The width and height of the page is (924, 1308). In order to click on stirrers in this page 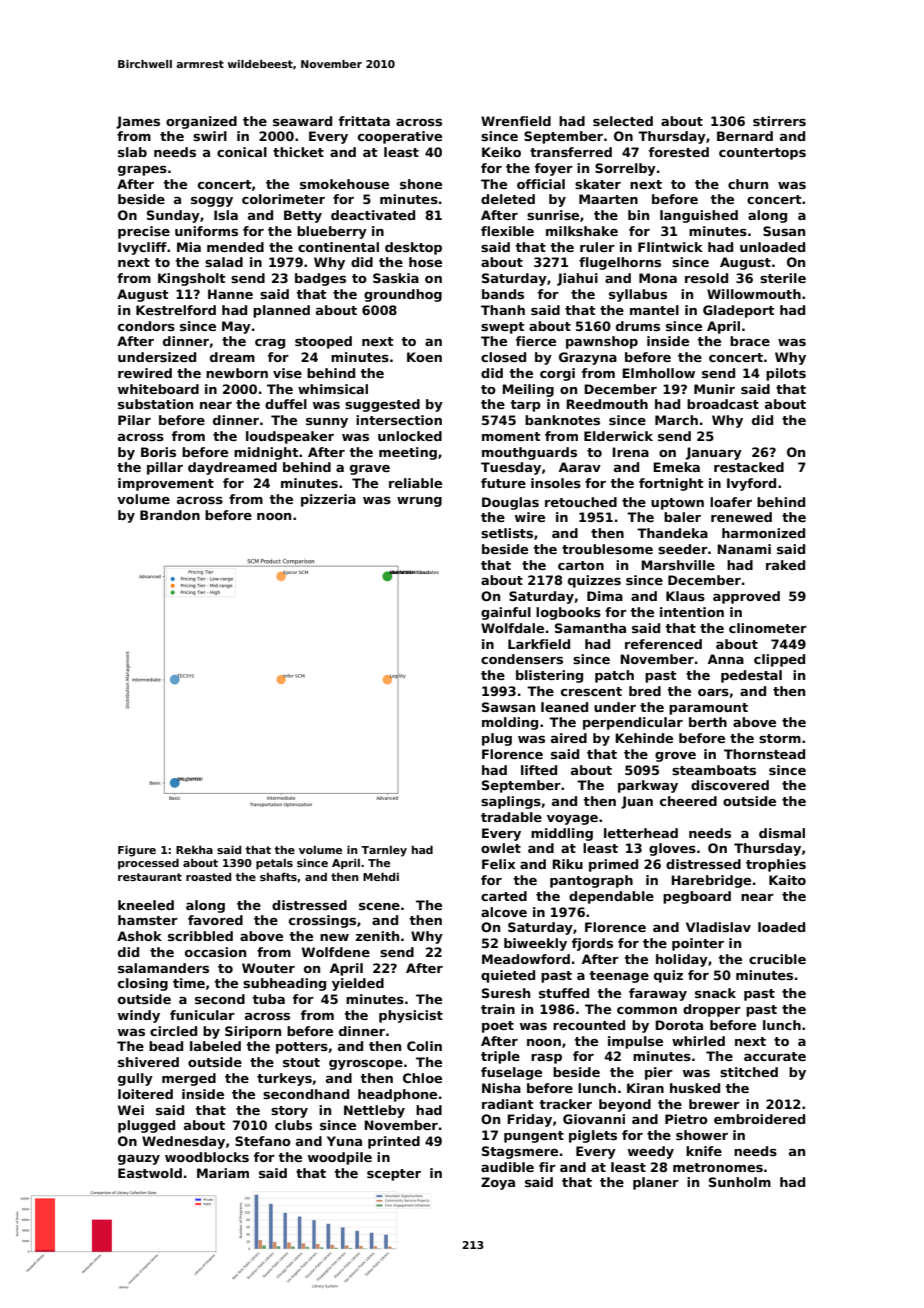, I will do `click(779, 121)`.
